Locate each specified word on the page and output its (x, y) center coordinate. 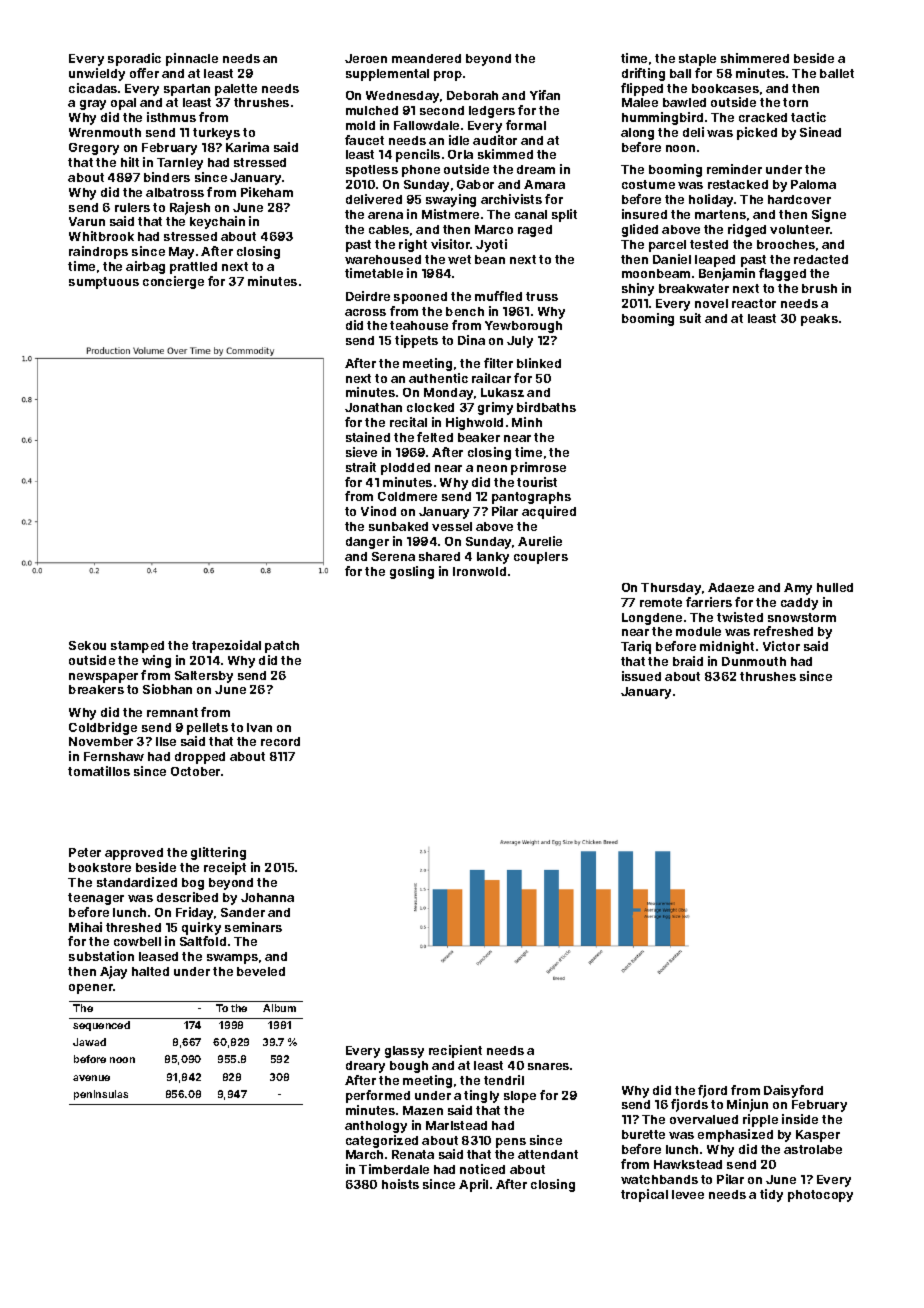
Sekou (87, 645)
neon (492, 468)
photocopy (820, 1196)
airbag (145, 267)
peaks (819, 320)
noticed (482, 1169)
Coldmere (407, 496)
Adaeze (731, 587)
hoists (400, 1184)
